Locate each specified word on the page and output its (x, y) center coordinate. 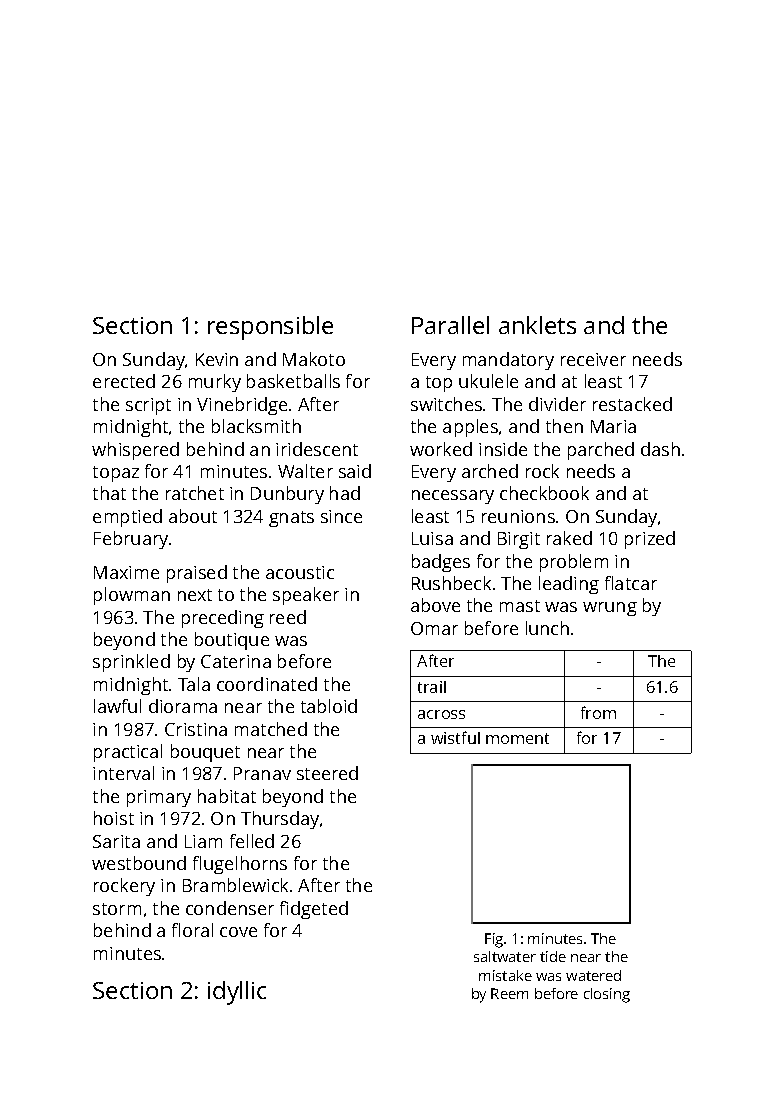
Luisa (432, 538)
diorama (183, 706)
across (441, 714)
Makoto (314, 359)
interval (123, 773)
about (193, 516)
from (598, 712)
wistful (455, 737)
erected (124, 381)
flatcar (631, 583)
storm (117, 909)
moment (517, 738)
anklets (537, 325)
